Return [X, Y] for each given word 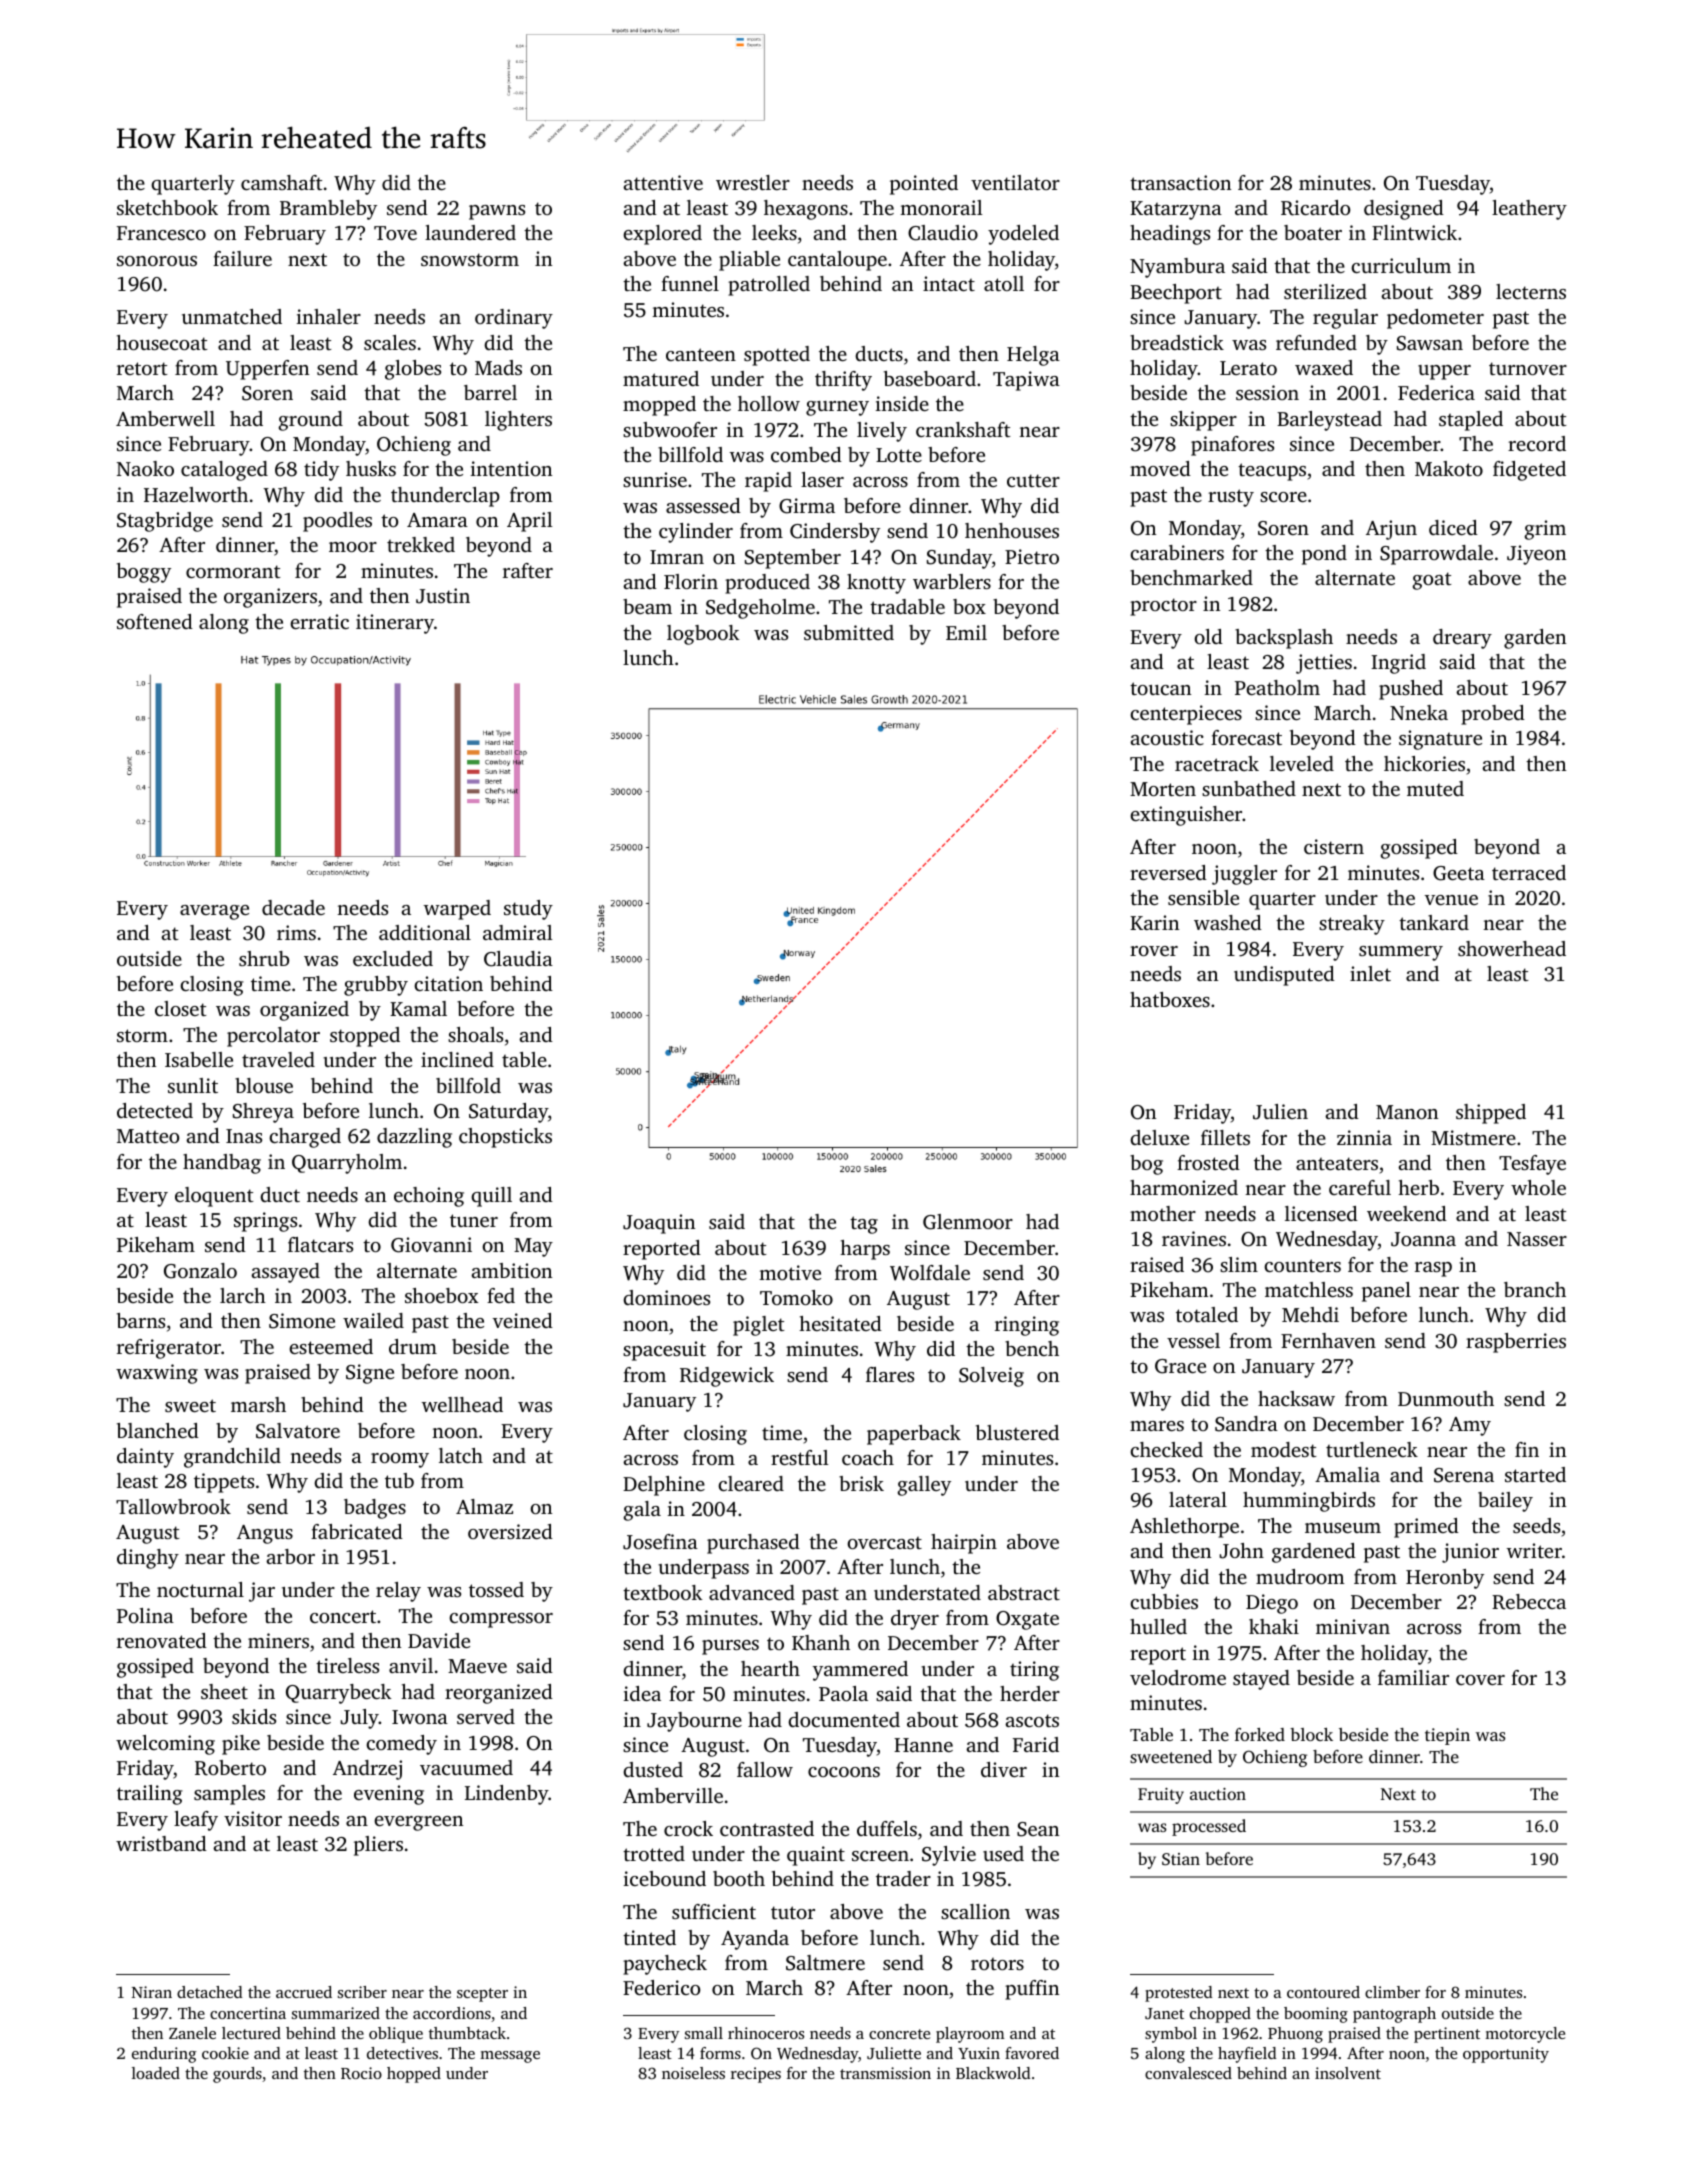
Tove [395, 233]
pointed [924, 185]
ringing [1027, 1326]
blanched [158, 1430]
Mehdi [1310, 1314]
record [1537, 443]
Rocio [361, 2073]
